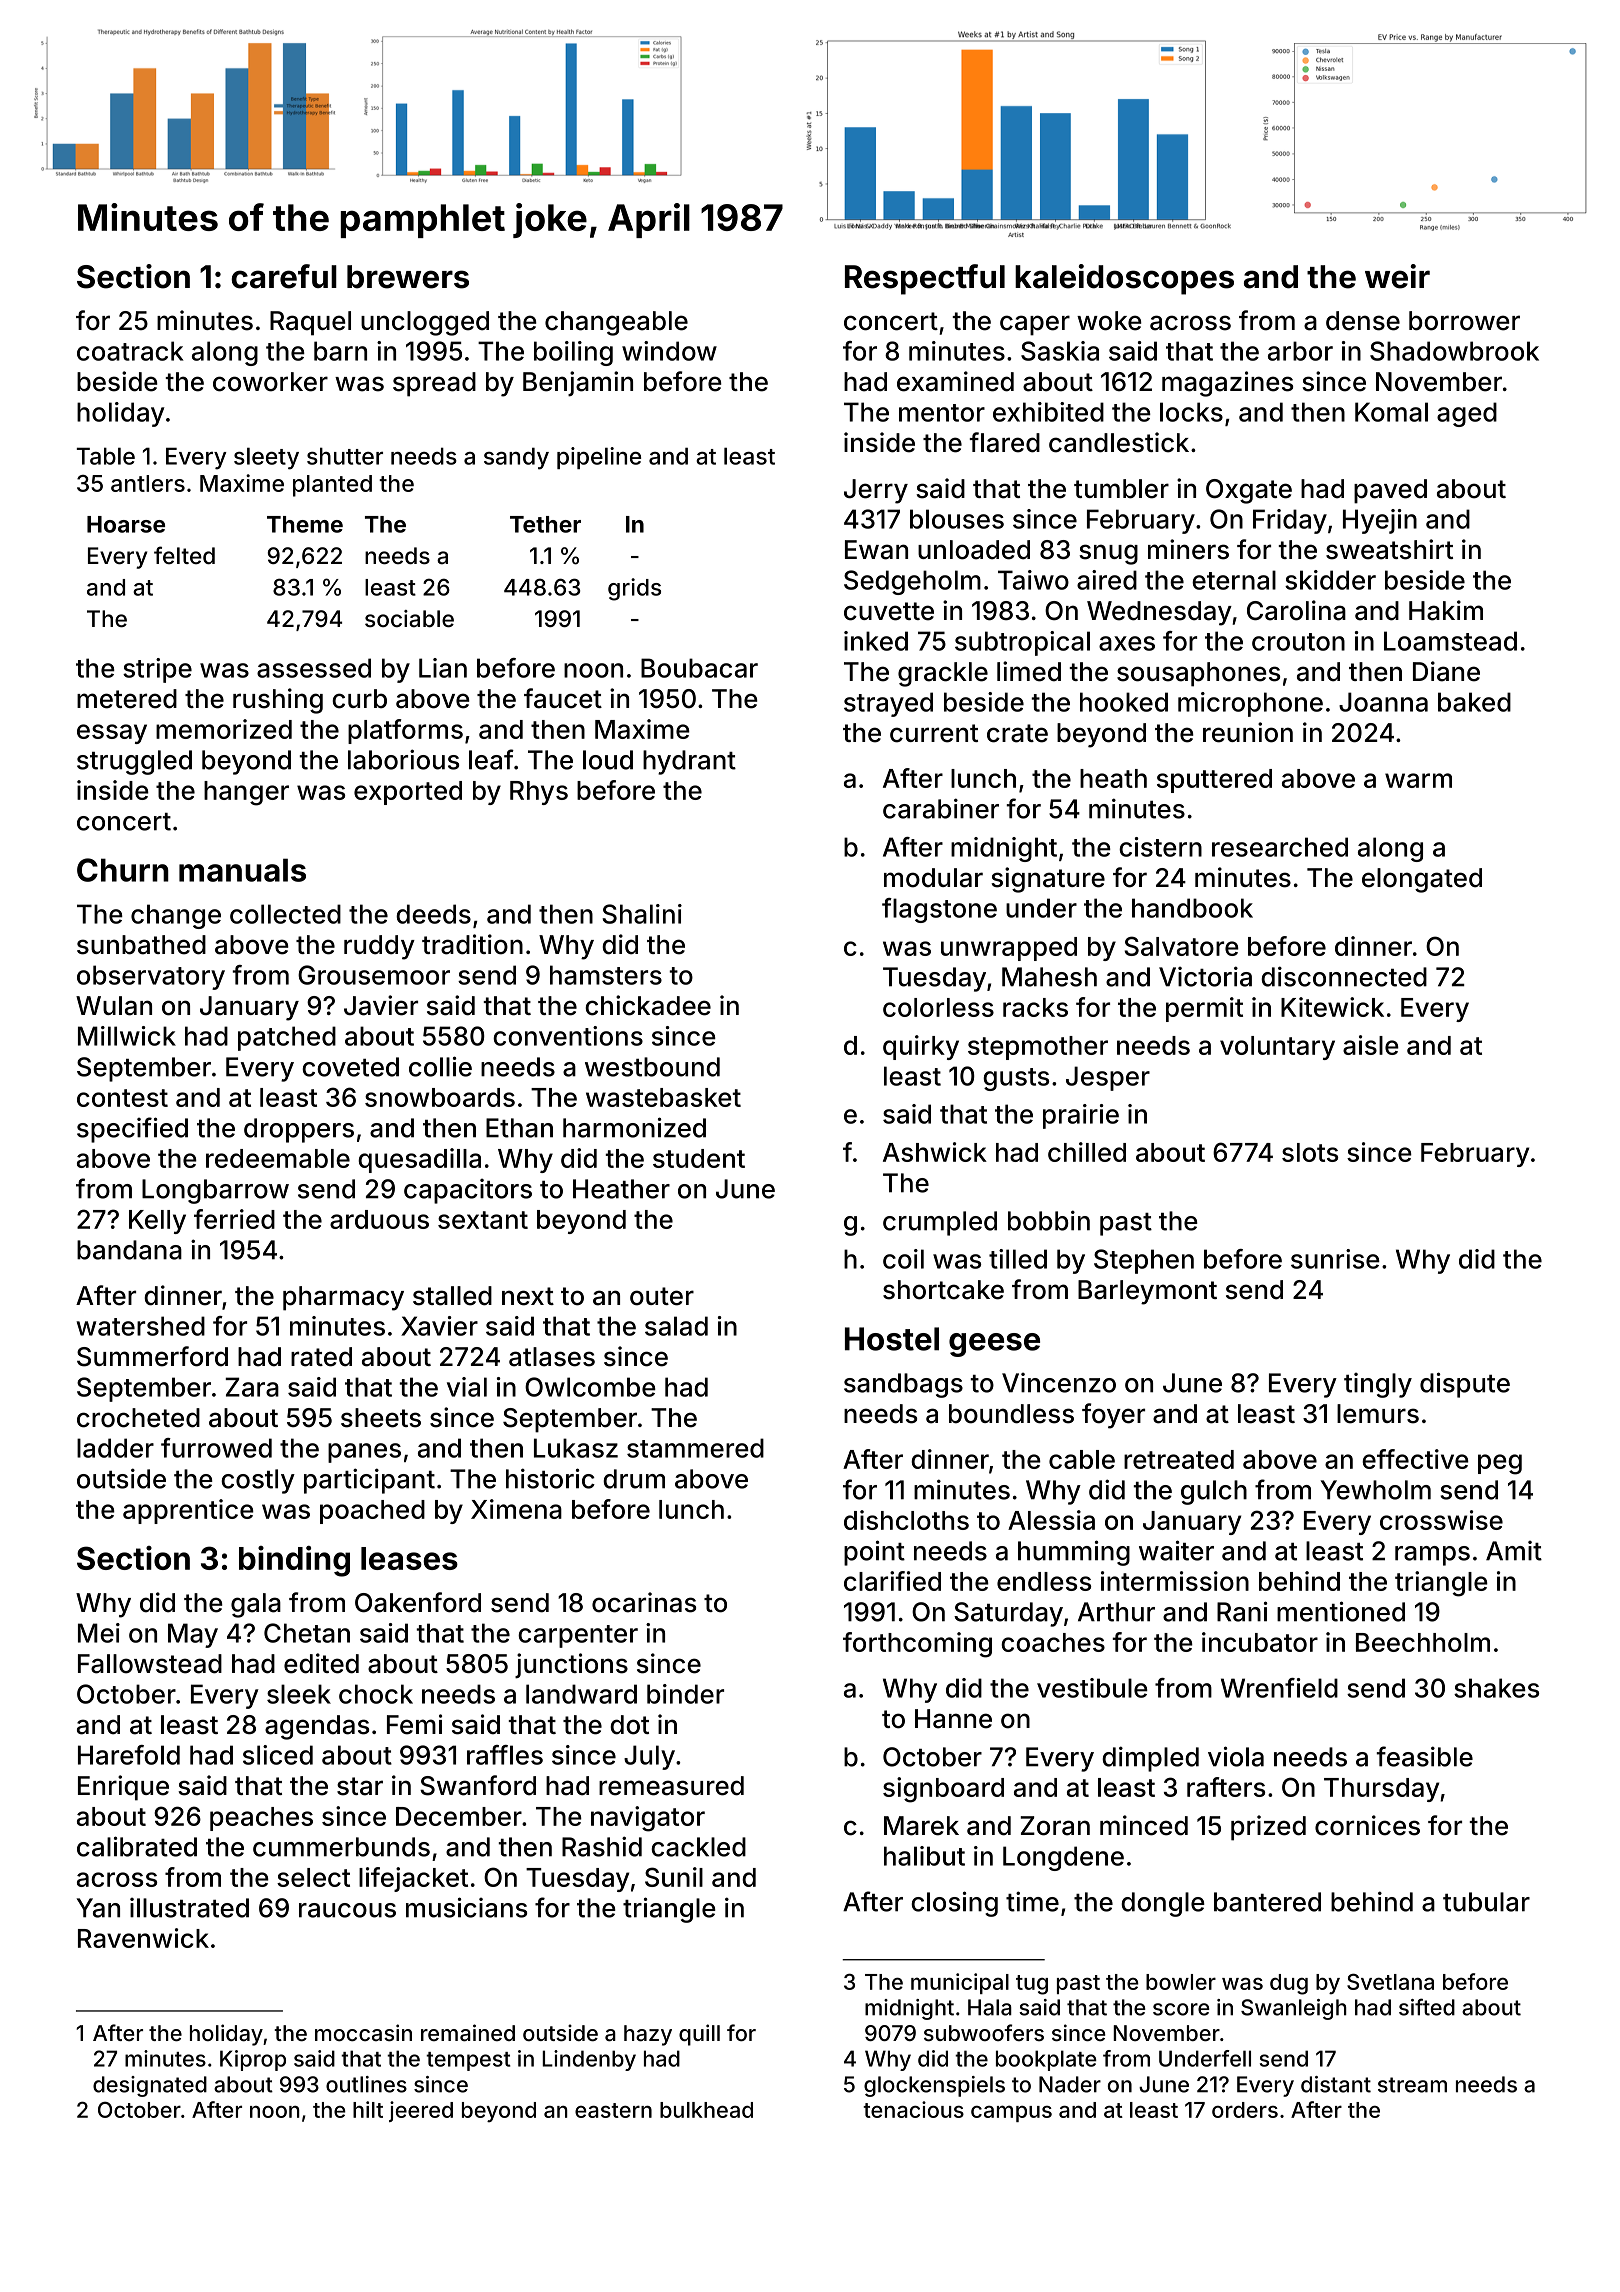  I want to click on hilt, so click(368, 2109).
